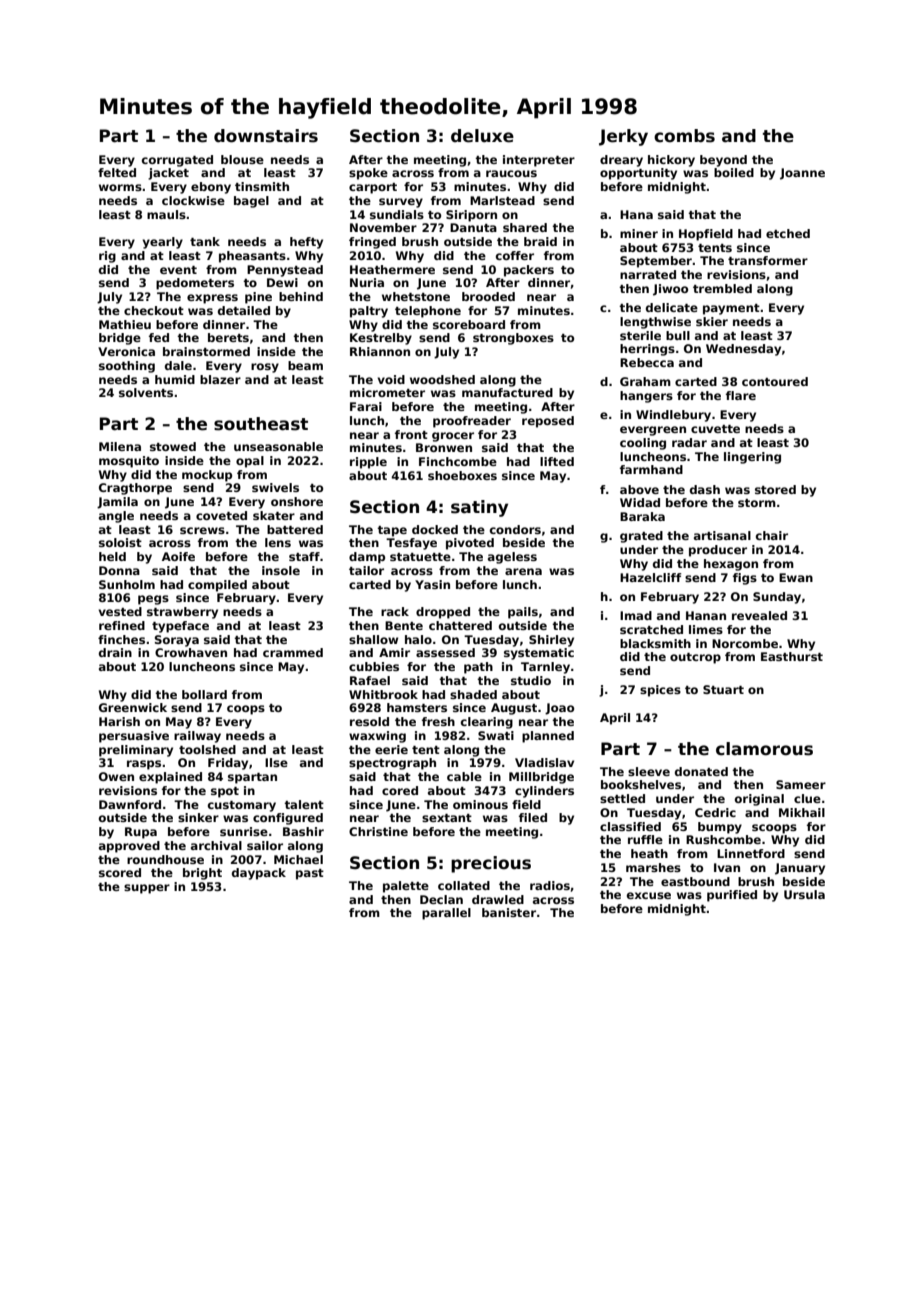 Image resolution: width=924 pixels, height=1308 pixels. What do you see at coordinates (125, 324) in the document?
I see `Mathieu` at bounding box center [125, 324].
